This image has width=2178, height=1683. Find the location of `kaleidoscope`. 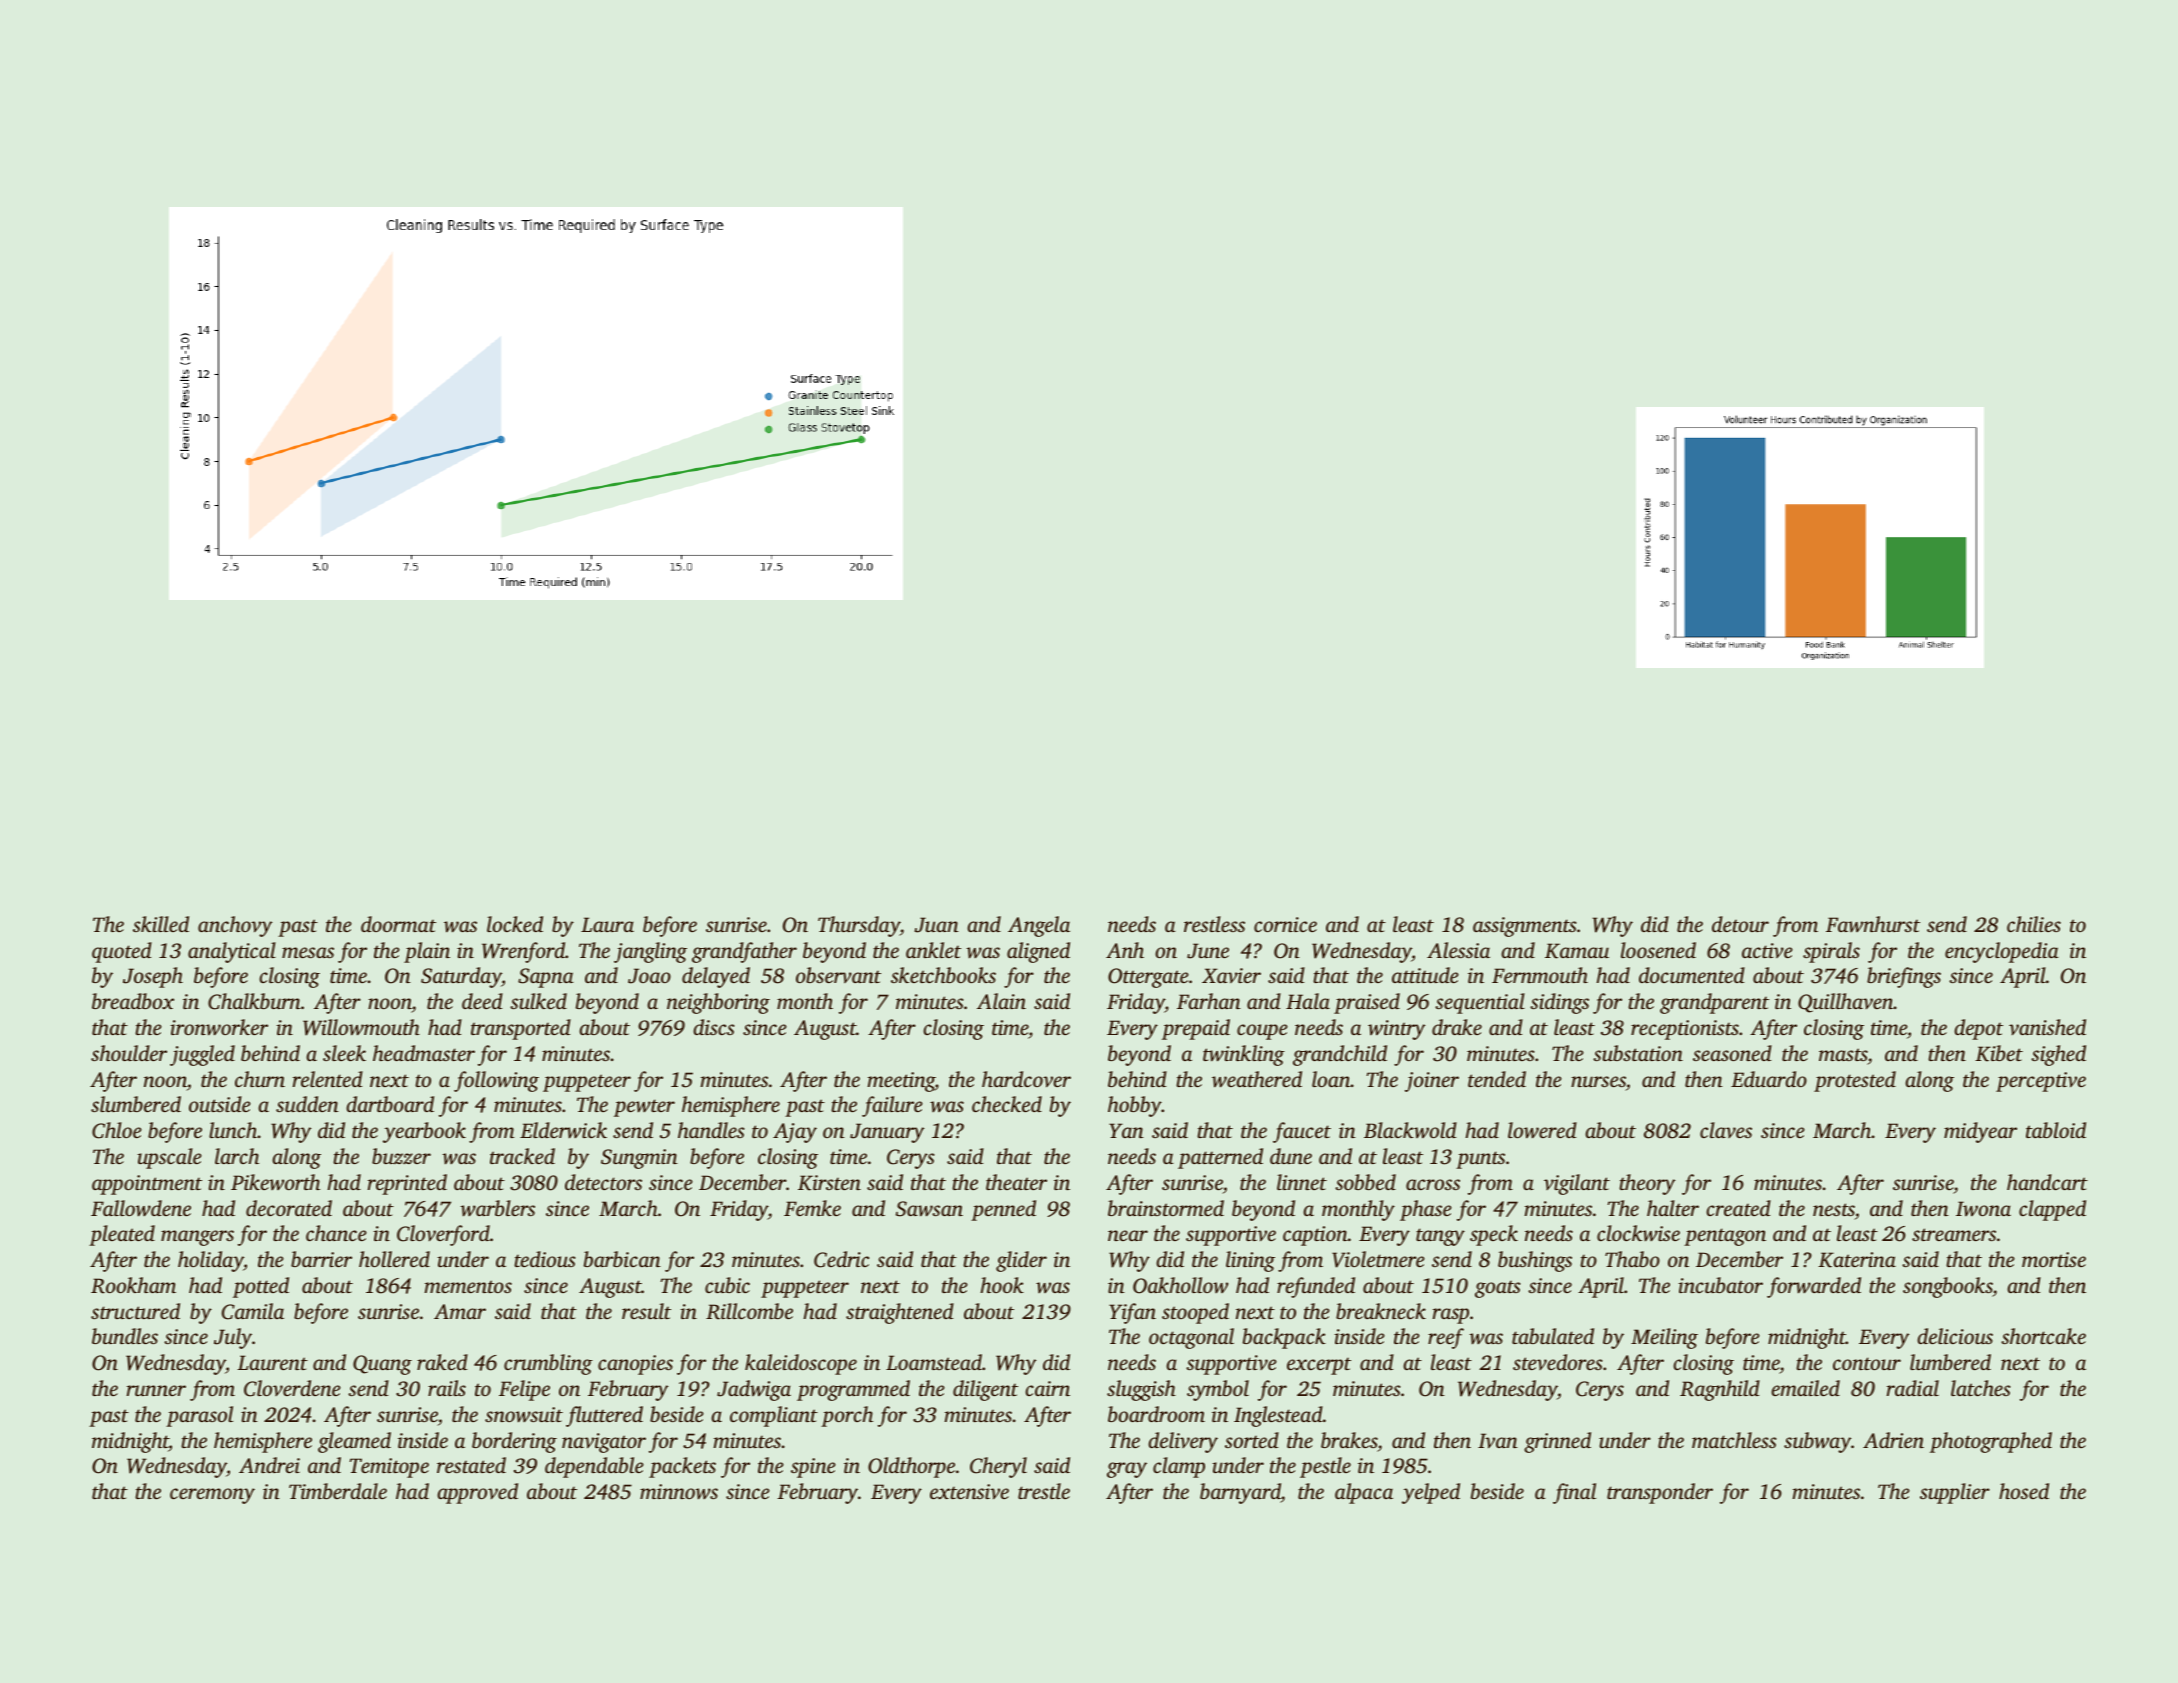

kaleidoscope is located at coordinates (801, 1364).
